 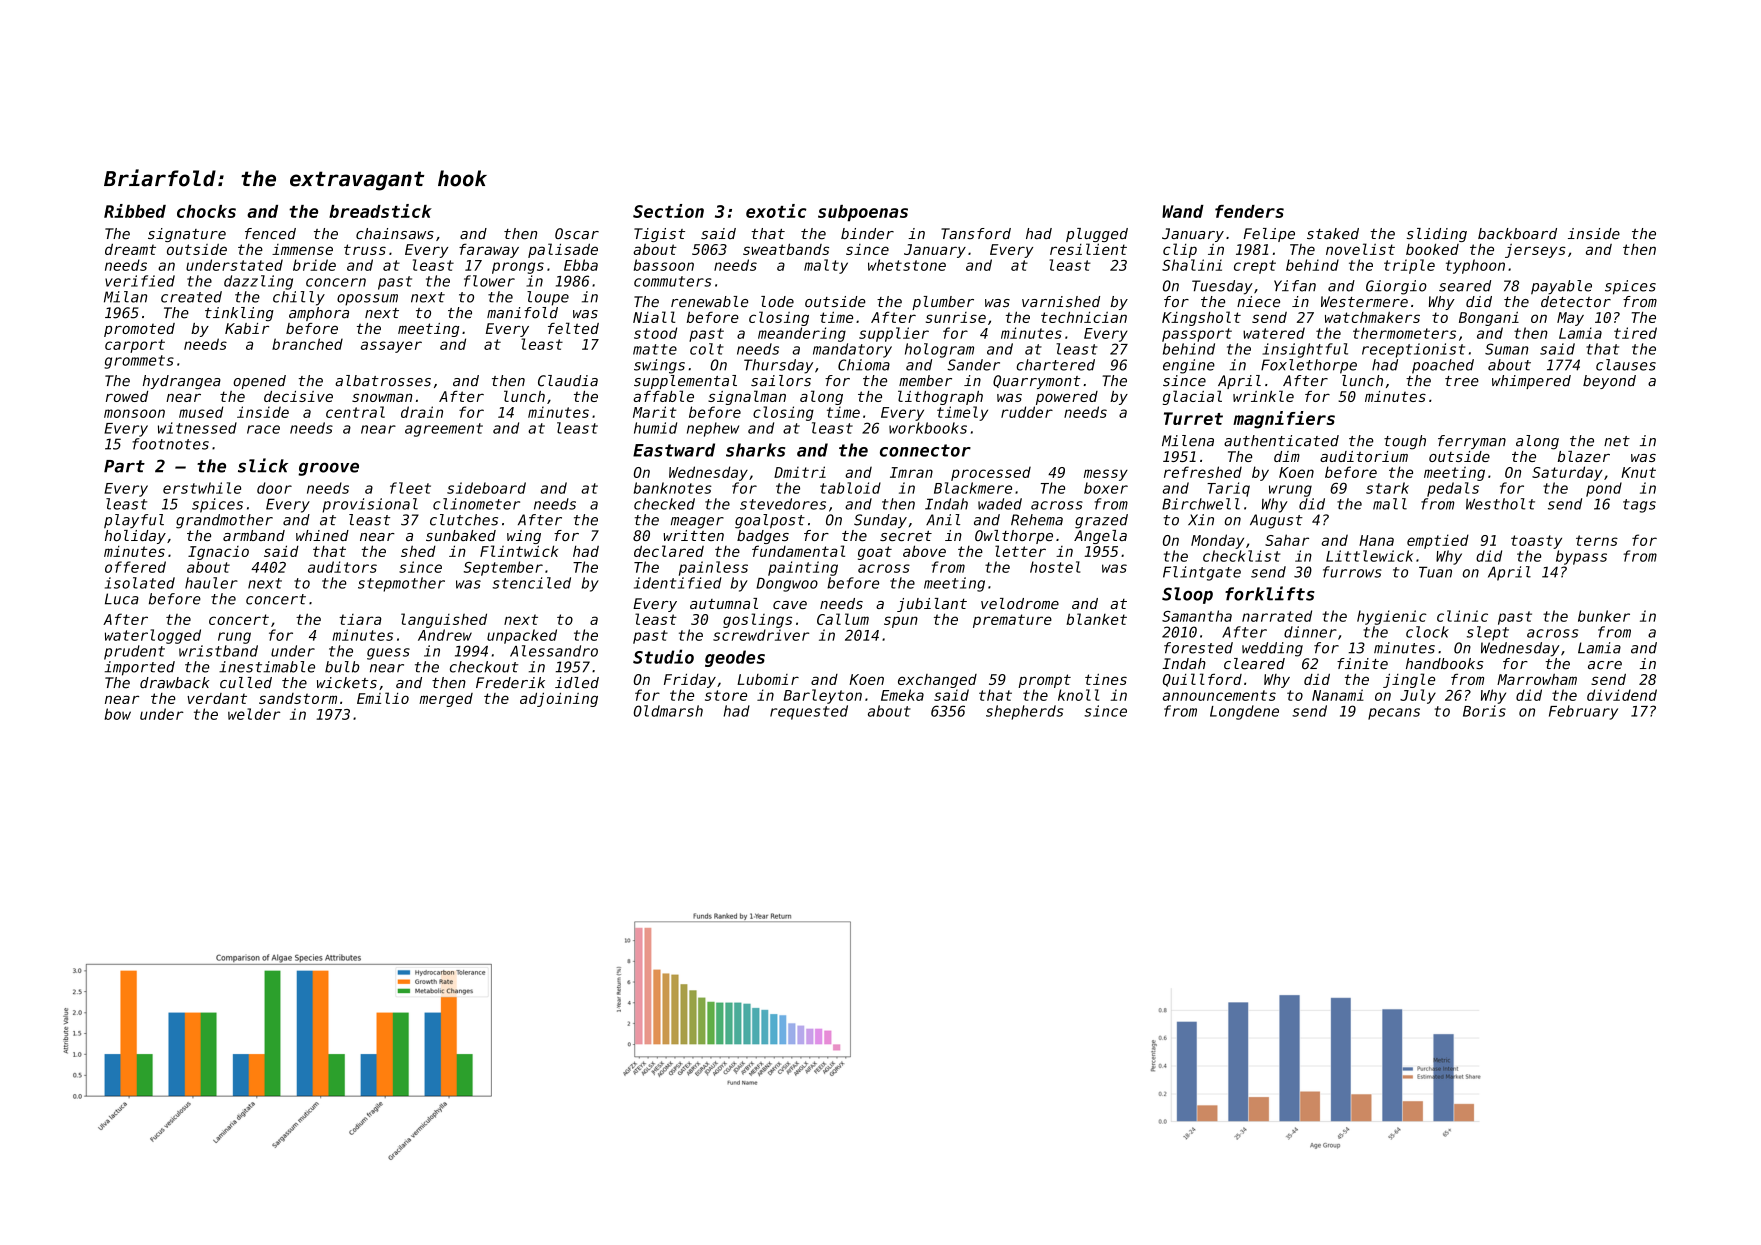 I want to click on subpoenas, so click(x=863, y=213).
